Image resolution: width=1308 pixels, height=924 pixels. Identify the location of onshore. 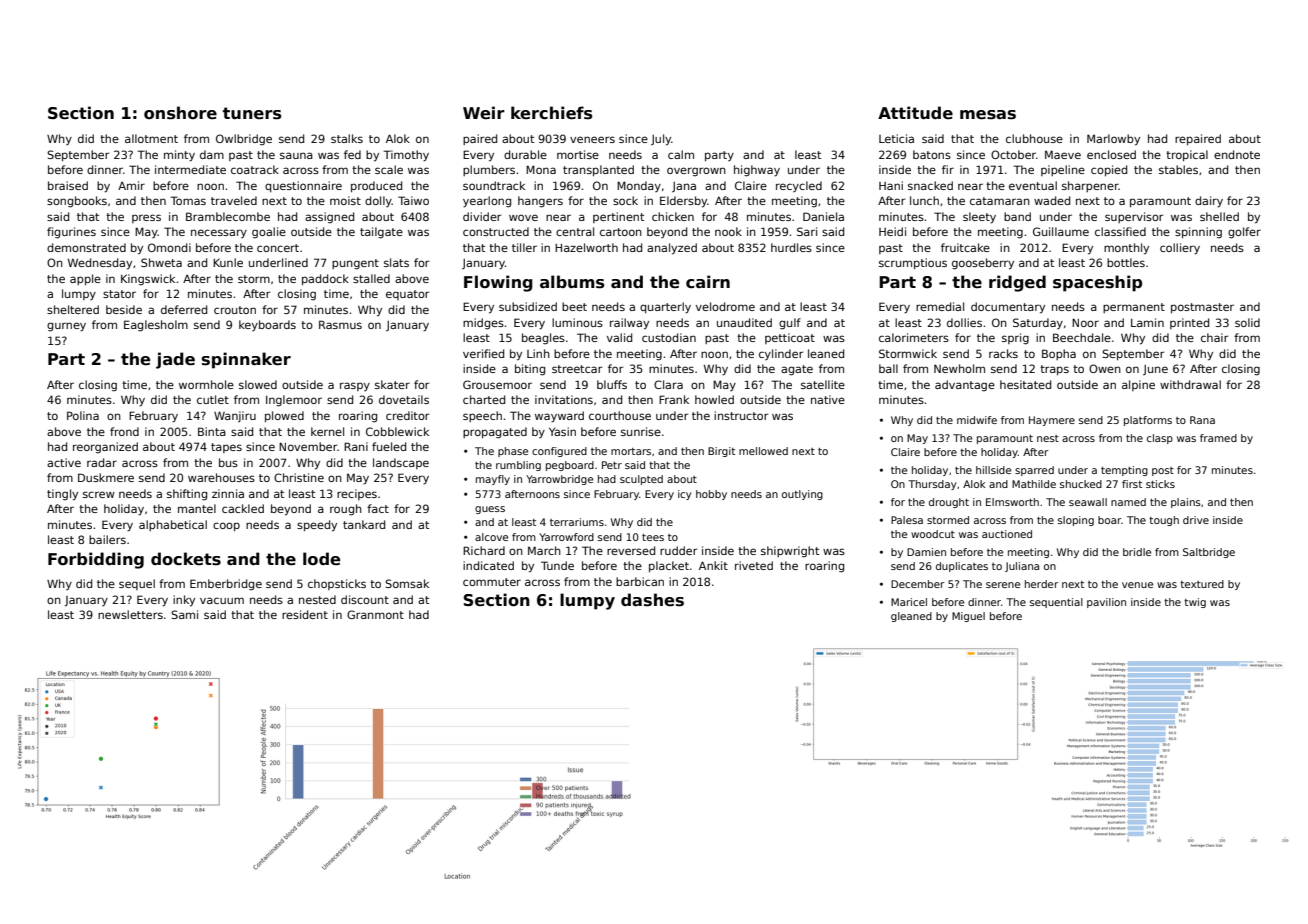
(180, 113).
